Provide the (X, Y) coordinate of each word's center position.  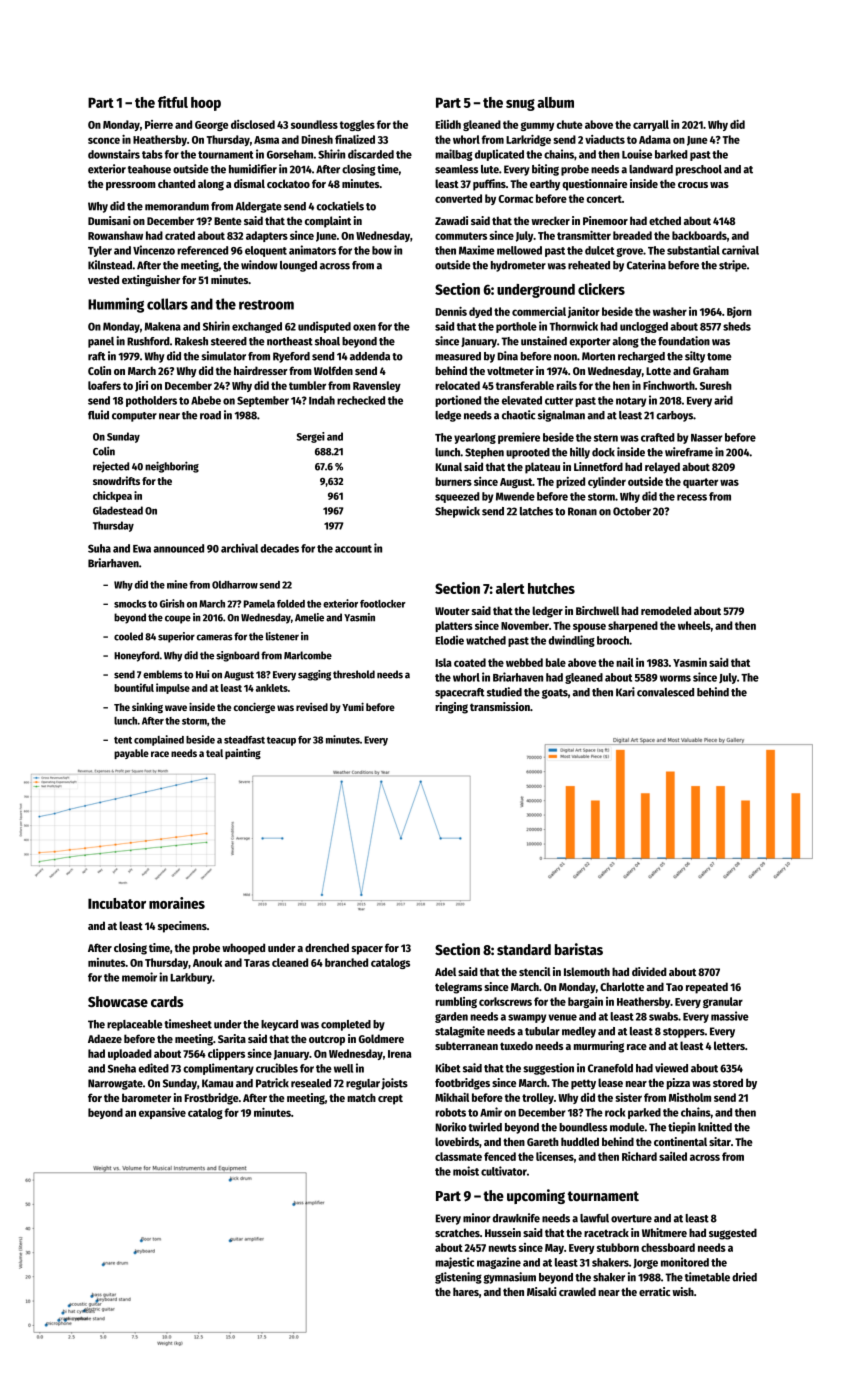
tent (123, 740)
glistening (458, 1278)
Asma (266, 140)
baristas (579, 949)
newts (502, 1248)
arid (723, 400)
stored (728, 1082)
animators (312, 250)
